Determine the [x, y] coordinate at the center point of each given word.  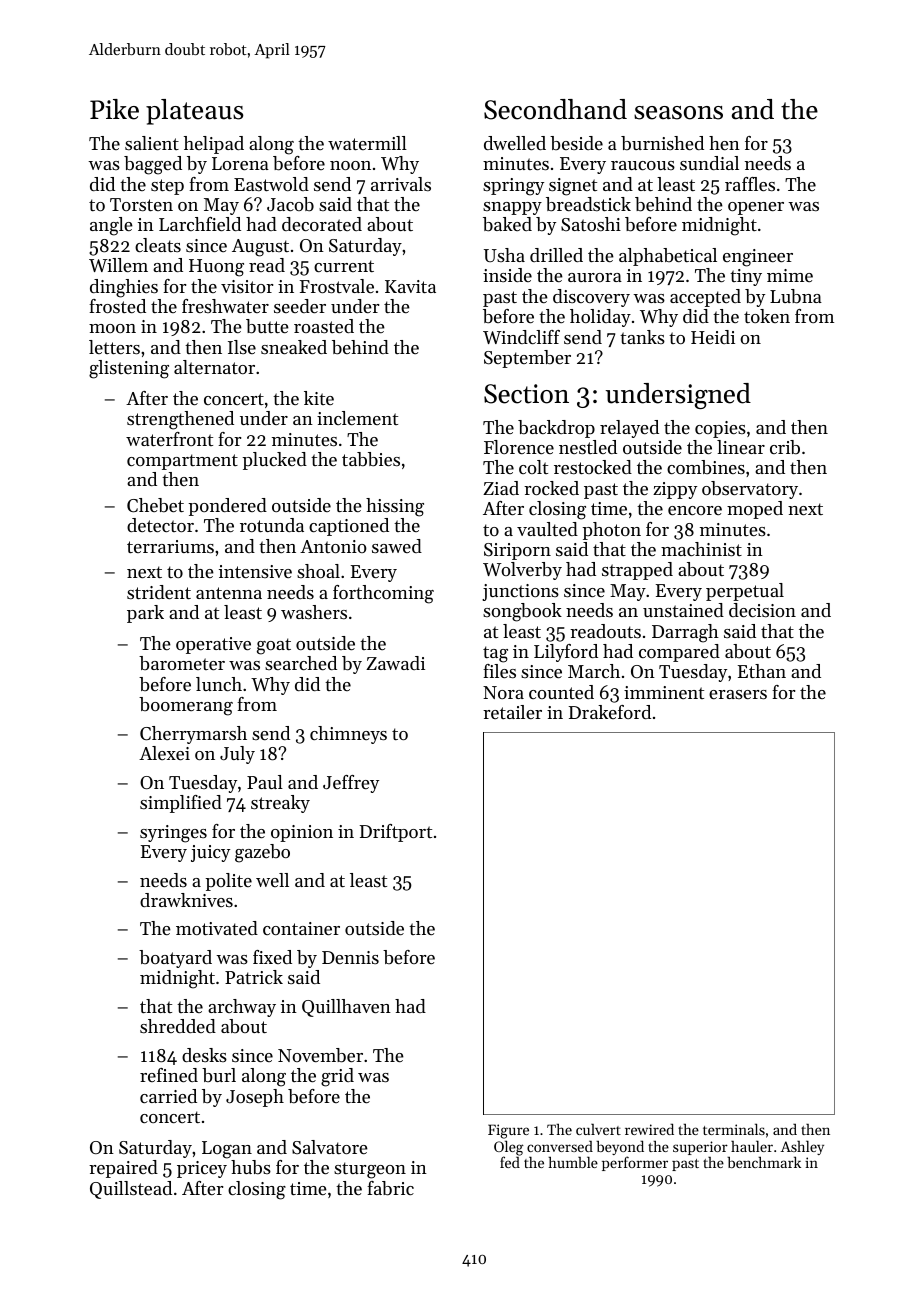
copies [720, 429]
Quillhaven [346, 1008]
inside [507, 275]
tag [495, 654]
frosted [117, 306]
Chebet [155, 505]
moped [755, 510]
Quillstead [131, 1190]
